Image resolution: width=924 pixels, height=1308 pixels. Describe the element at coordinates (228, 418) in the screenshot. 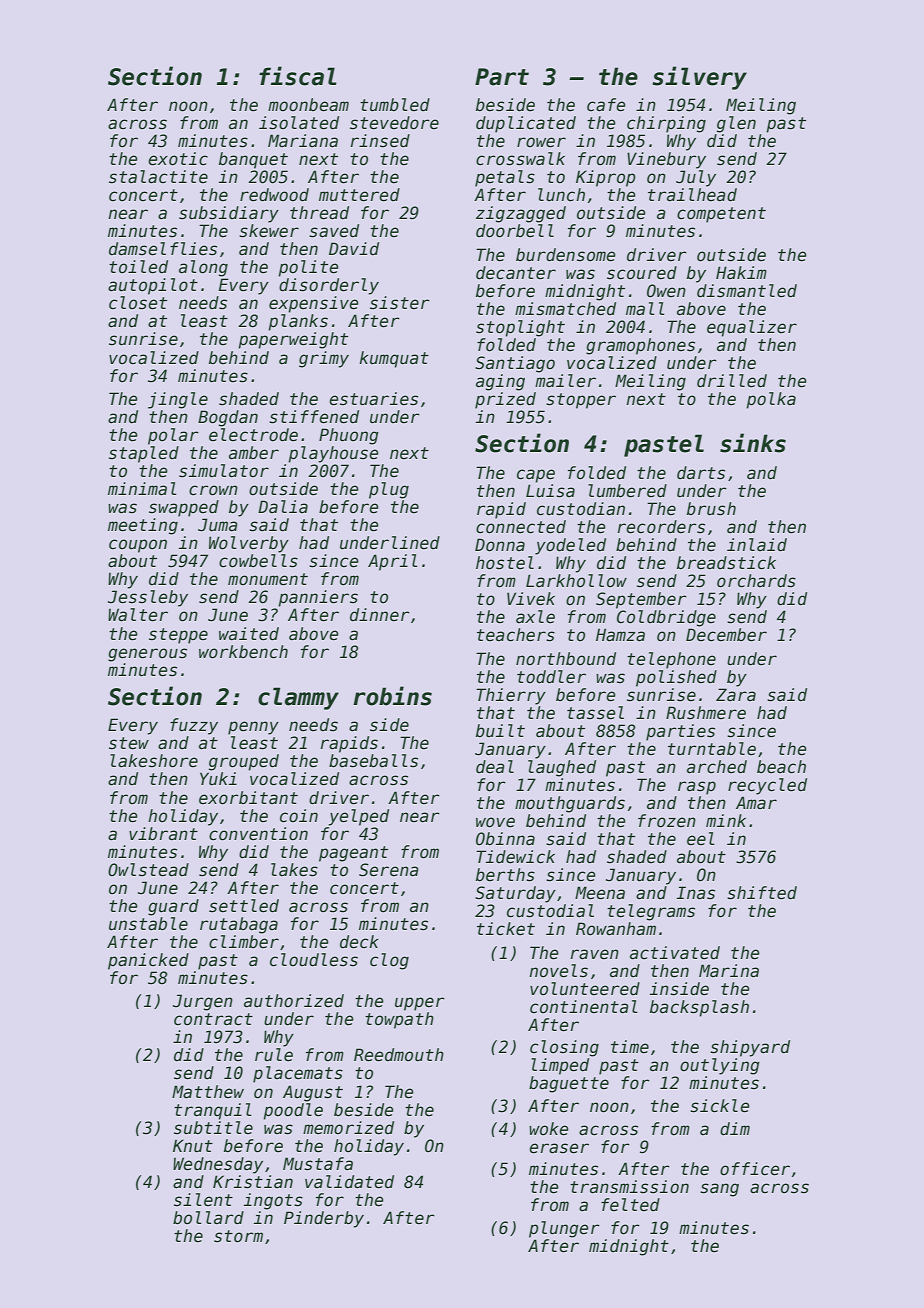

I see `Bogdan` at that location.
